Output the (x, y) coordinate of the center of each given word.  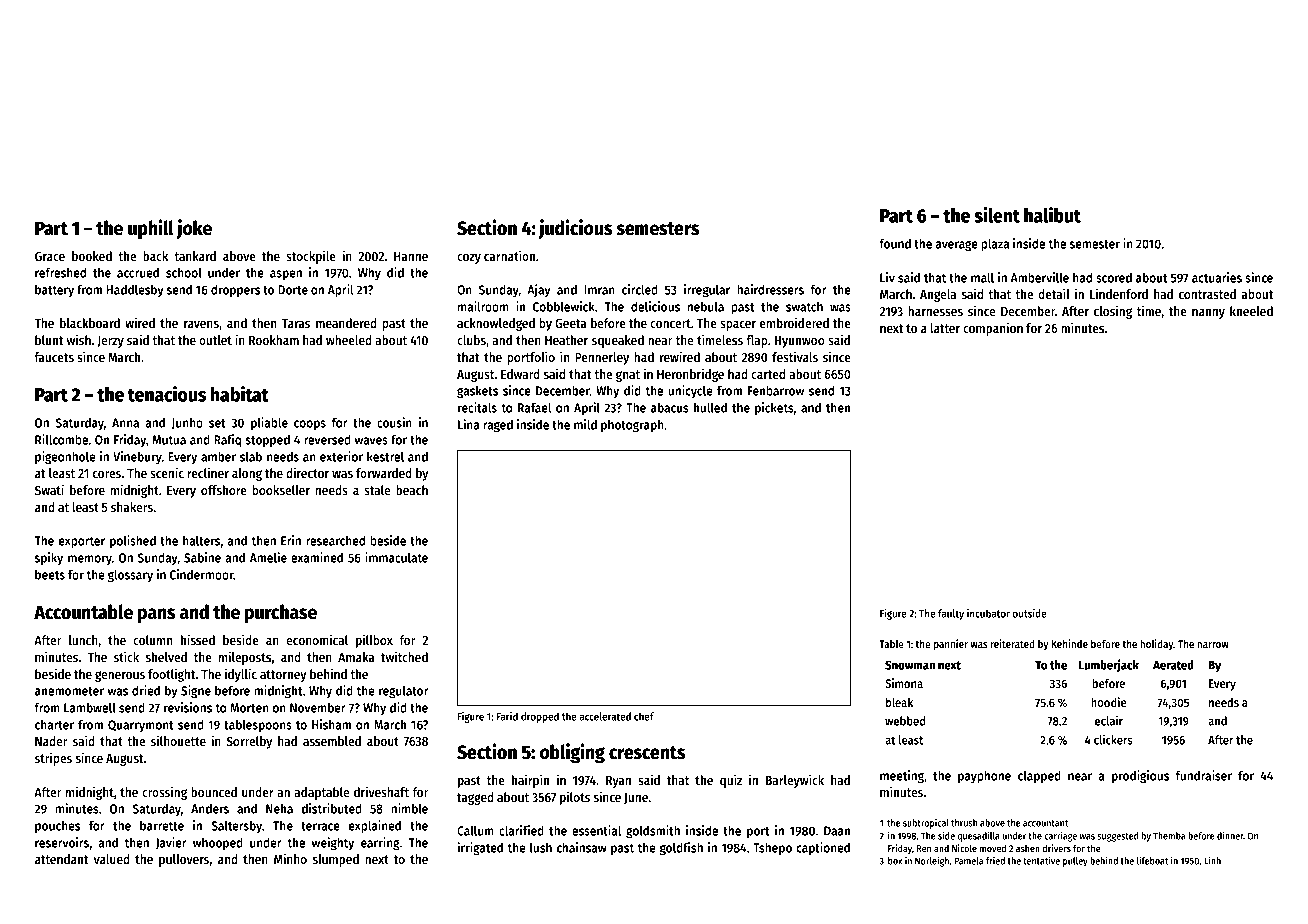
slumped (336, 860)
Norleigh (932, 861)
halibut (1052, 215)
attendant (62, 859)
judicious (575, 229)
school (184, 272)
